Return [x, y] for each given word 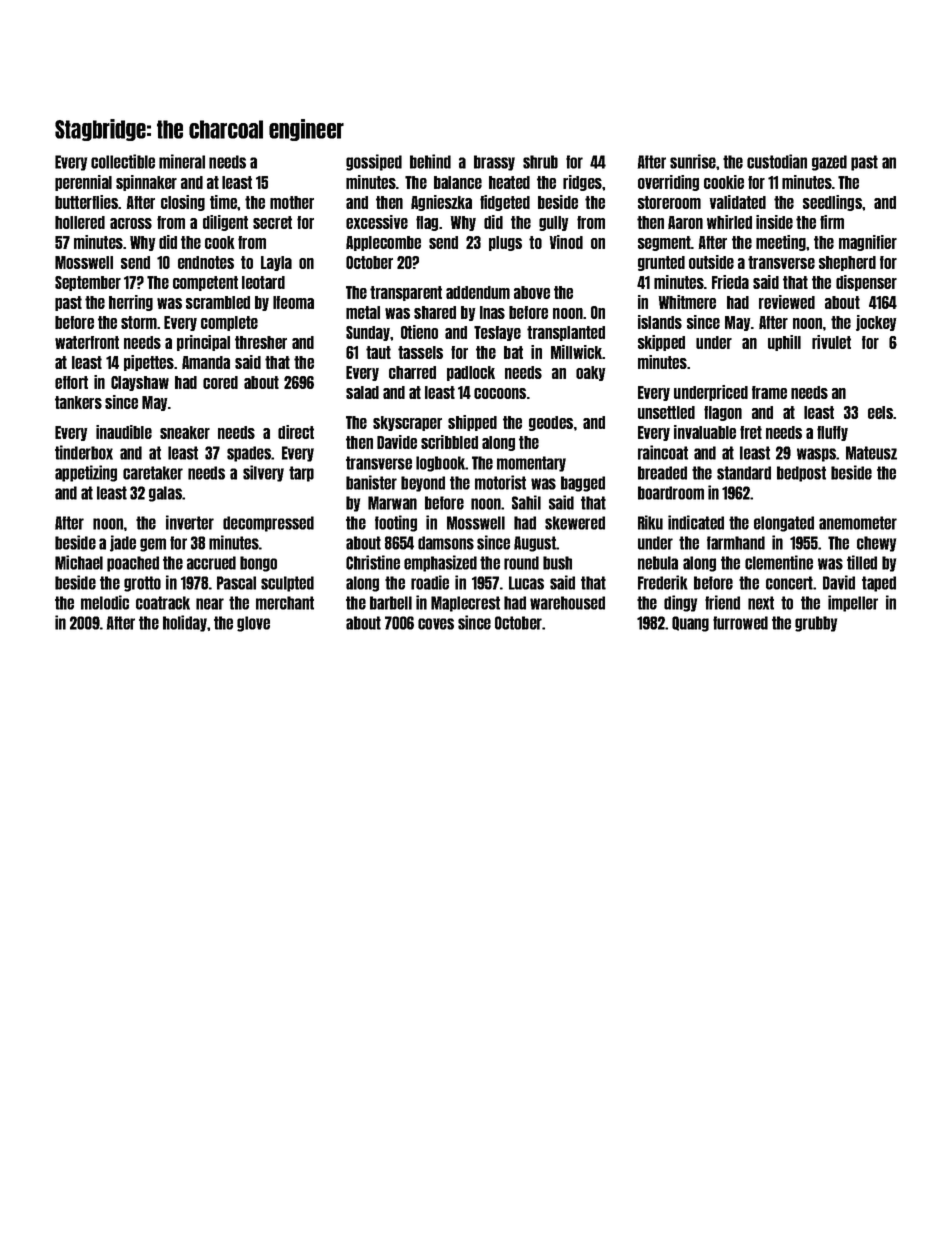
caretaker [153, 473]
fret [751, 432]
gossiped [374, 162]
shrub [540, 162]
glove [253, 624]
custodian [777, 161]
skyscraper [407, 423]
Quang [690, 624]
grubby [816, 624]
